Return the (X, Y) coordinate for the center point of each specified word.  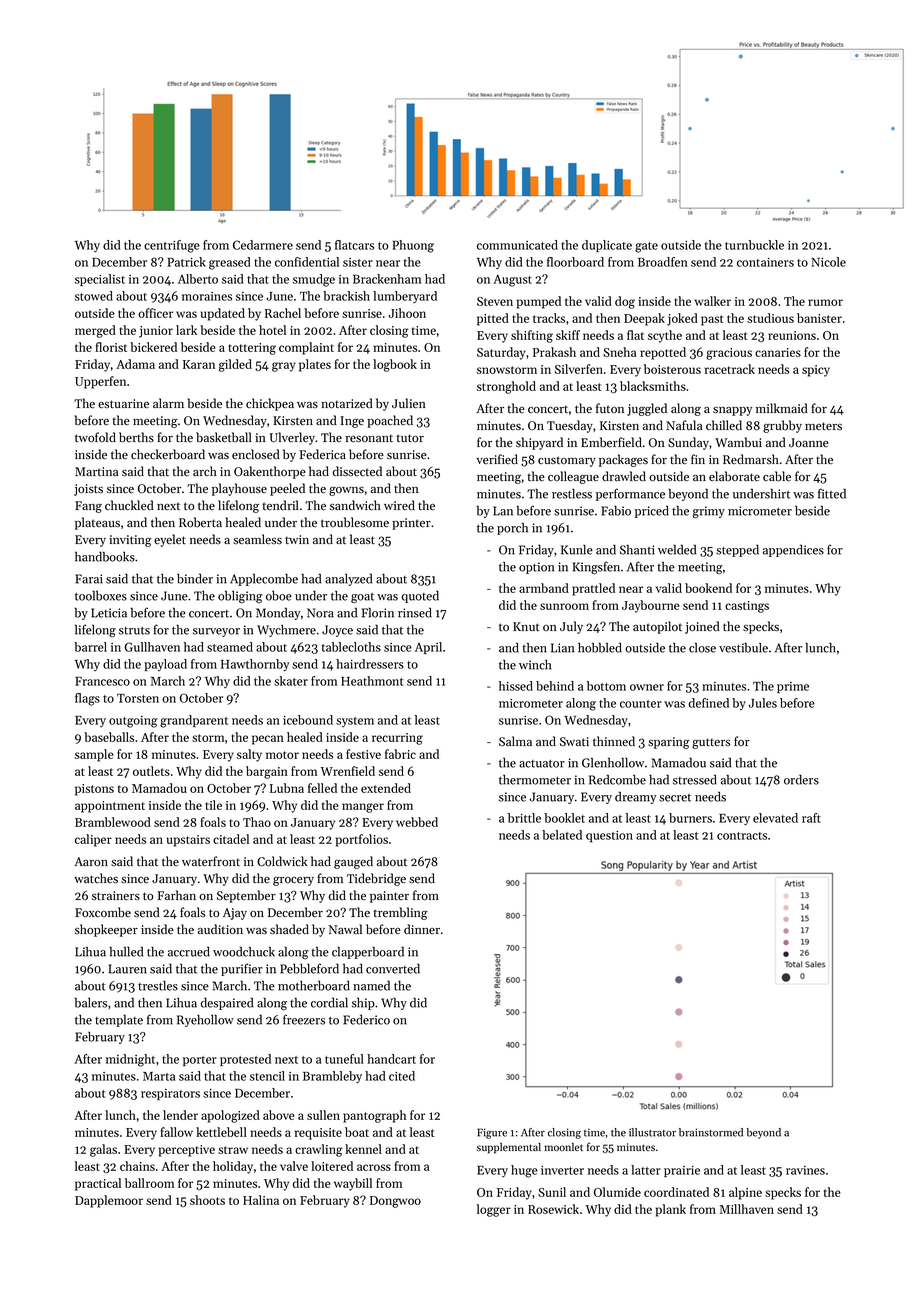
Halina (261, 1200)
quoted (420, 596)
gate (646, 247)
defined (709, 703)
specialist (100, 280)
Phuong (413, 246)
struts (134, 631)
